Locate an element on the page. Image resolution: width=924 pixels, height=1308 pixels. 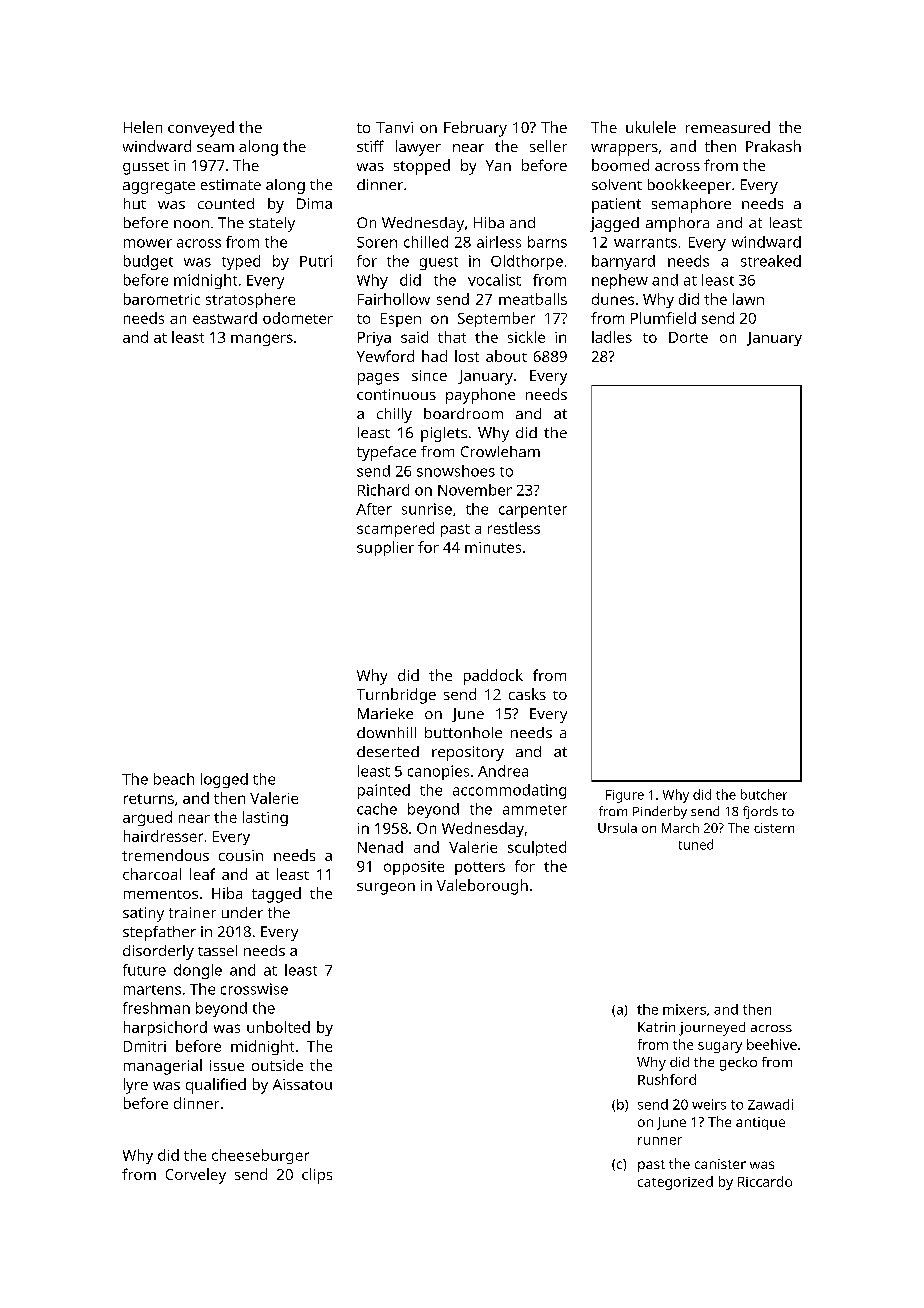
After is located at coordinates (374, 509).
